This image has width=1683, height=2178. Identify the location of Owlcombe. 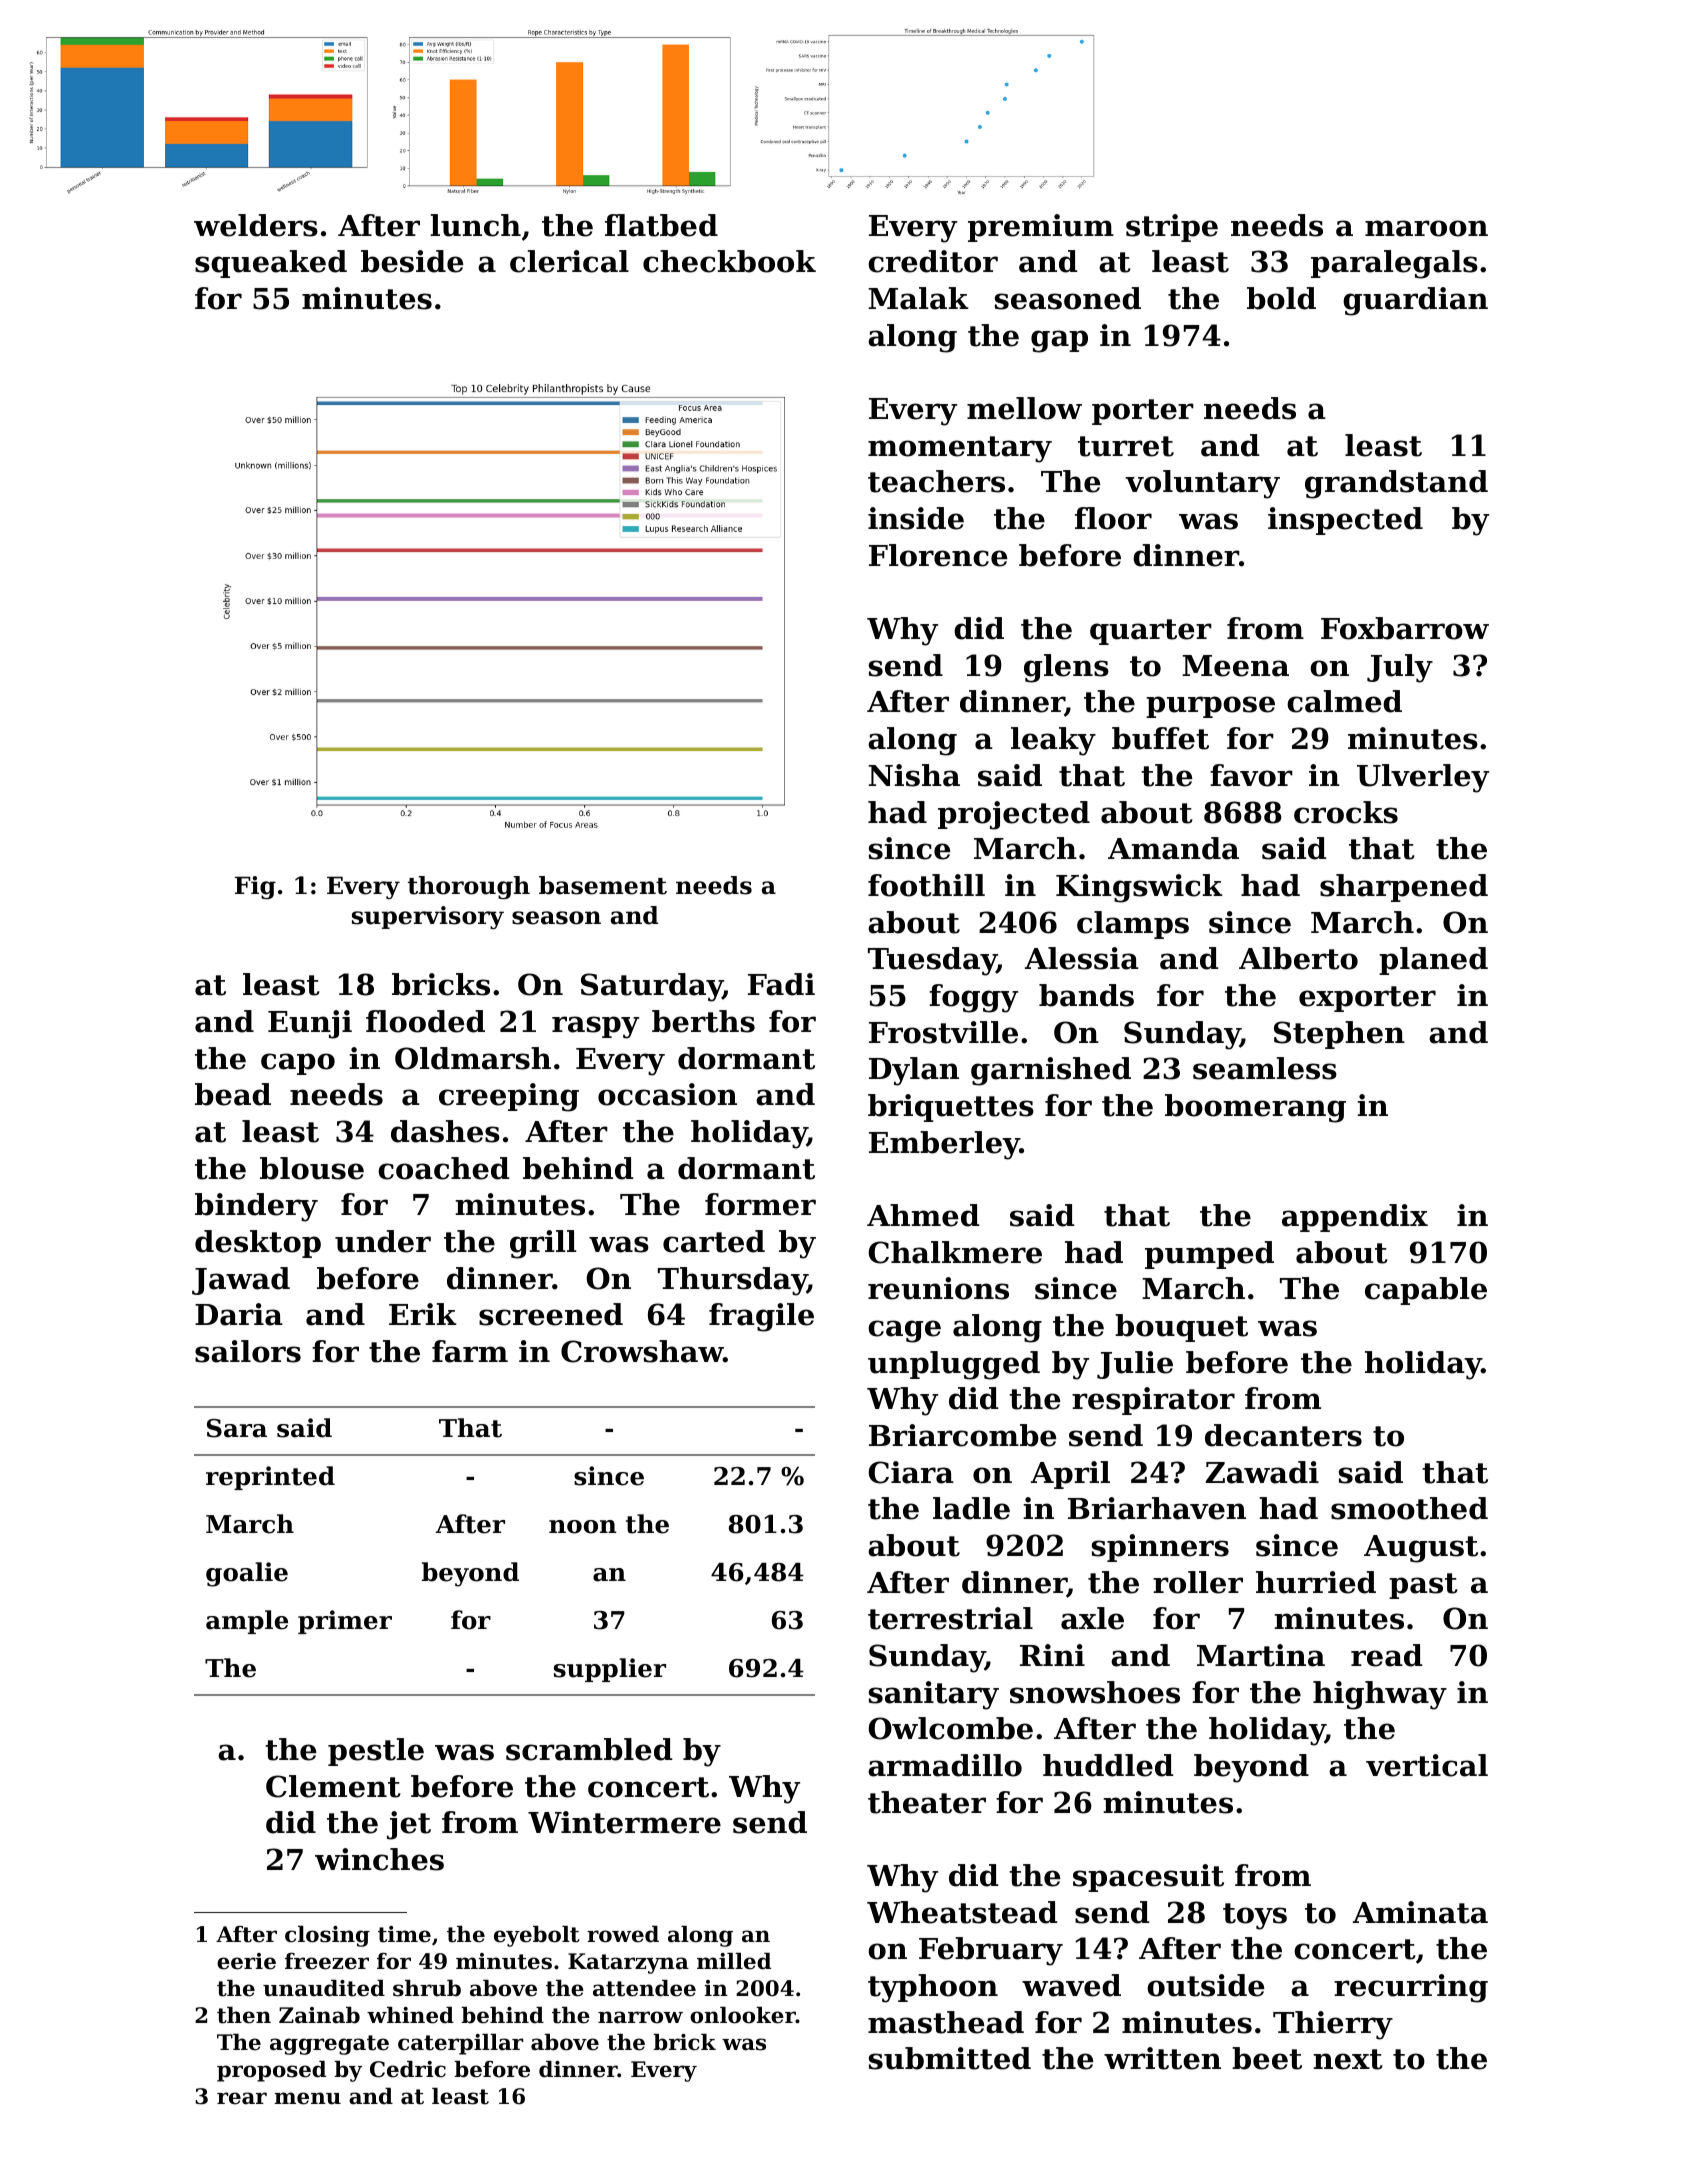
(950, 1728).
